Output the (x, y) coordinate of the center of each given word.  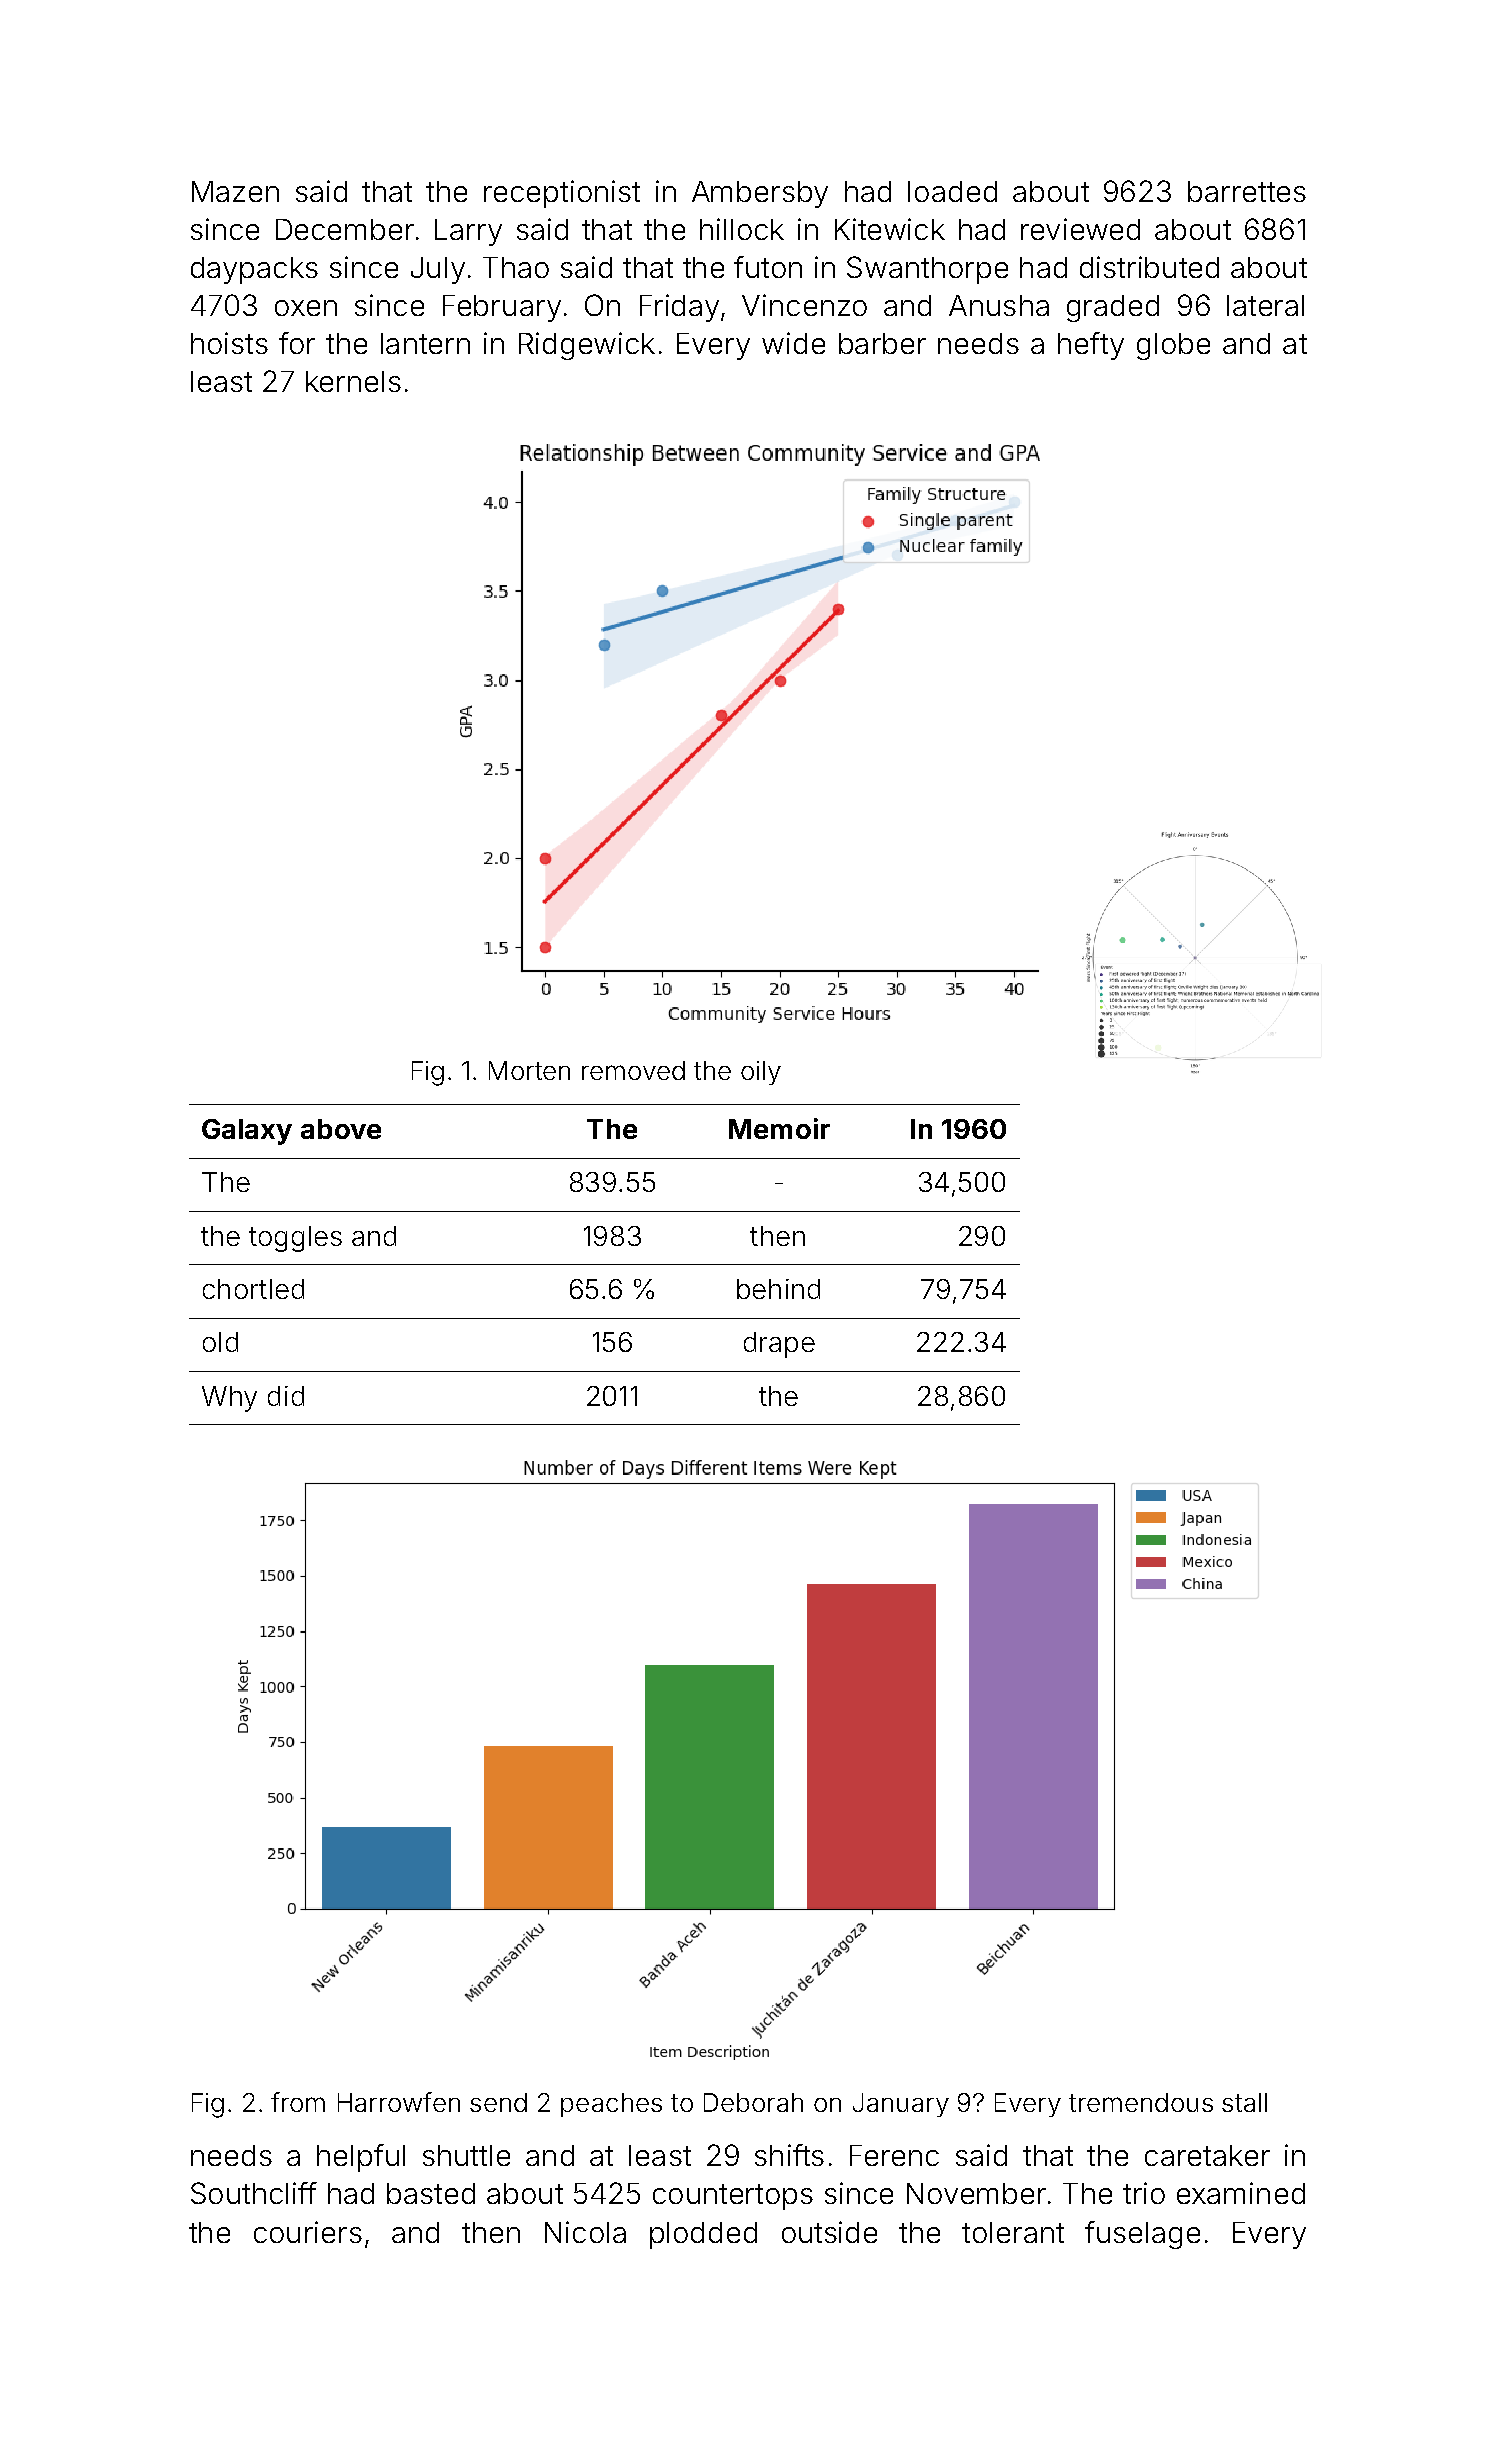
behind (778, 1289)
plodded (703, 2235)
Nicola (585, 2232)
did (286, 1396)
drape (779, 1345)
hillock (742, 229)
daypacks (254, 270)
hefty (1091, 346)
